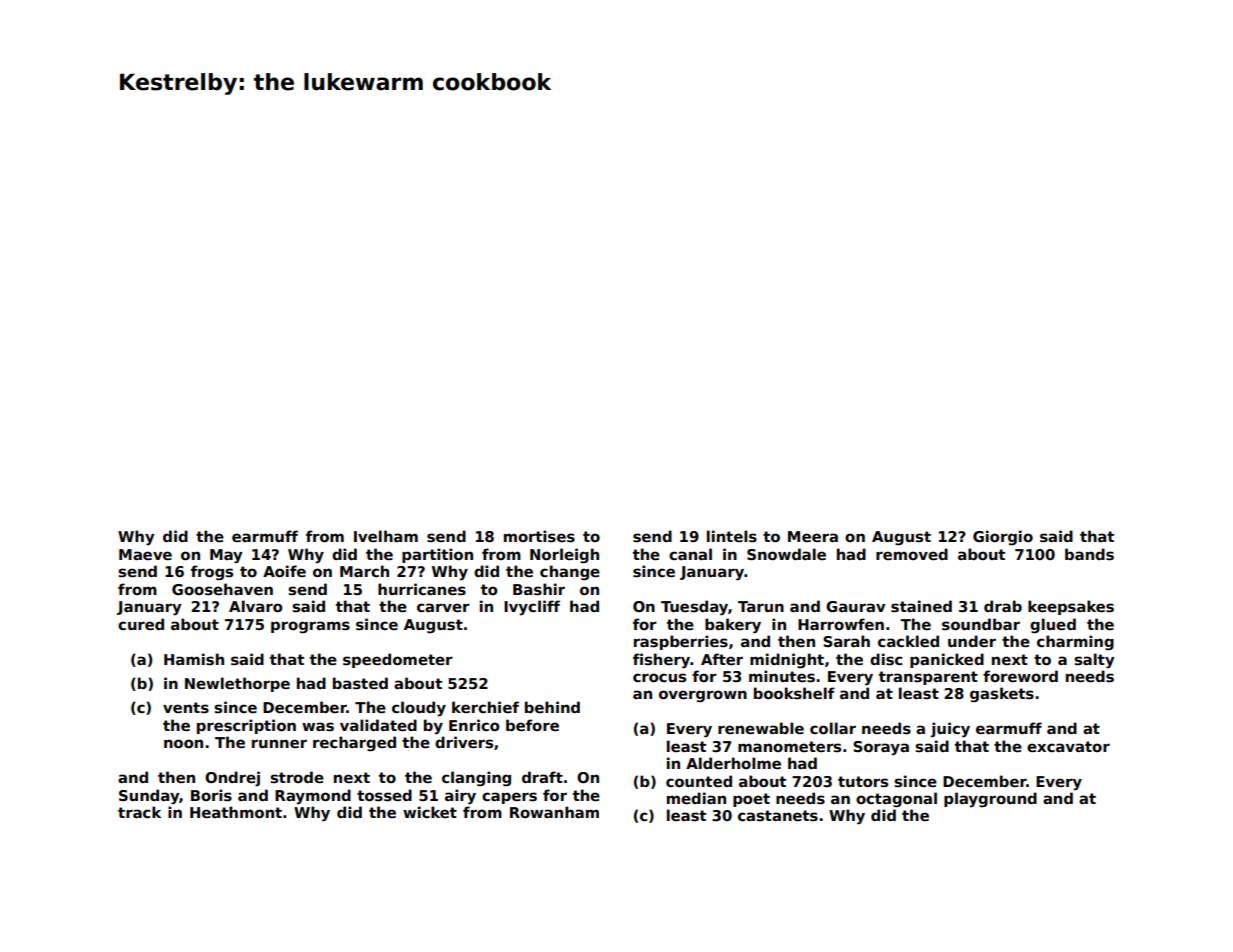 The image size is (1233, 952). Describe the element at coordinates (284, 571) in the document. I see `Aoife` at that location.
